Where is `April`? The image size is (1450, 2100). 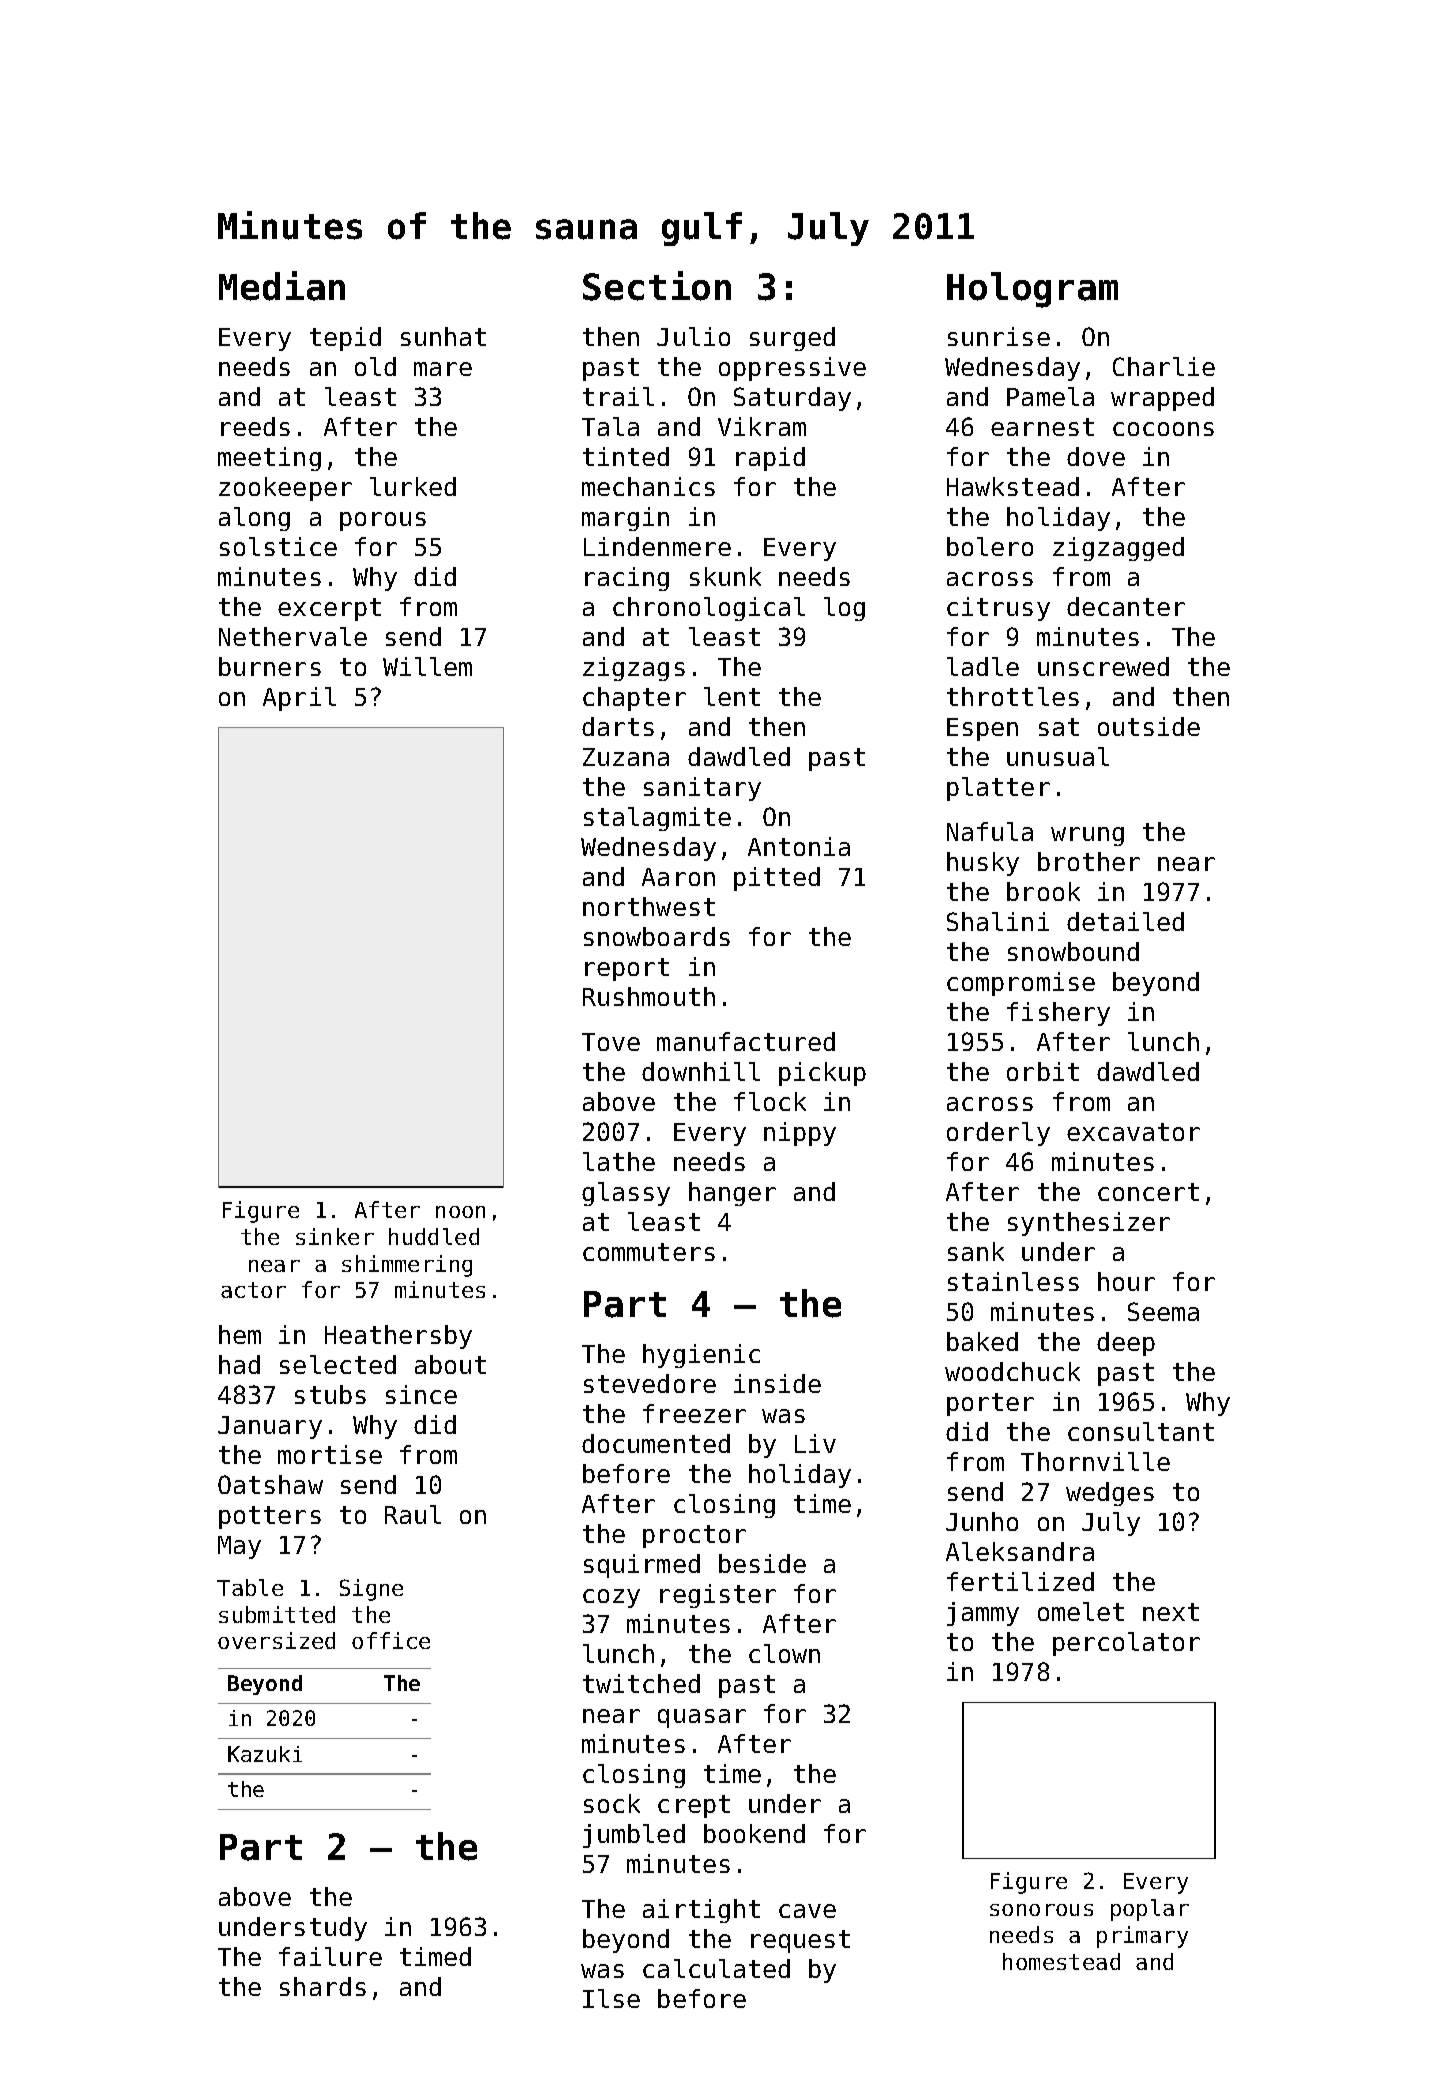
April is located at coordinates (299, 699).
